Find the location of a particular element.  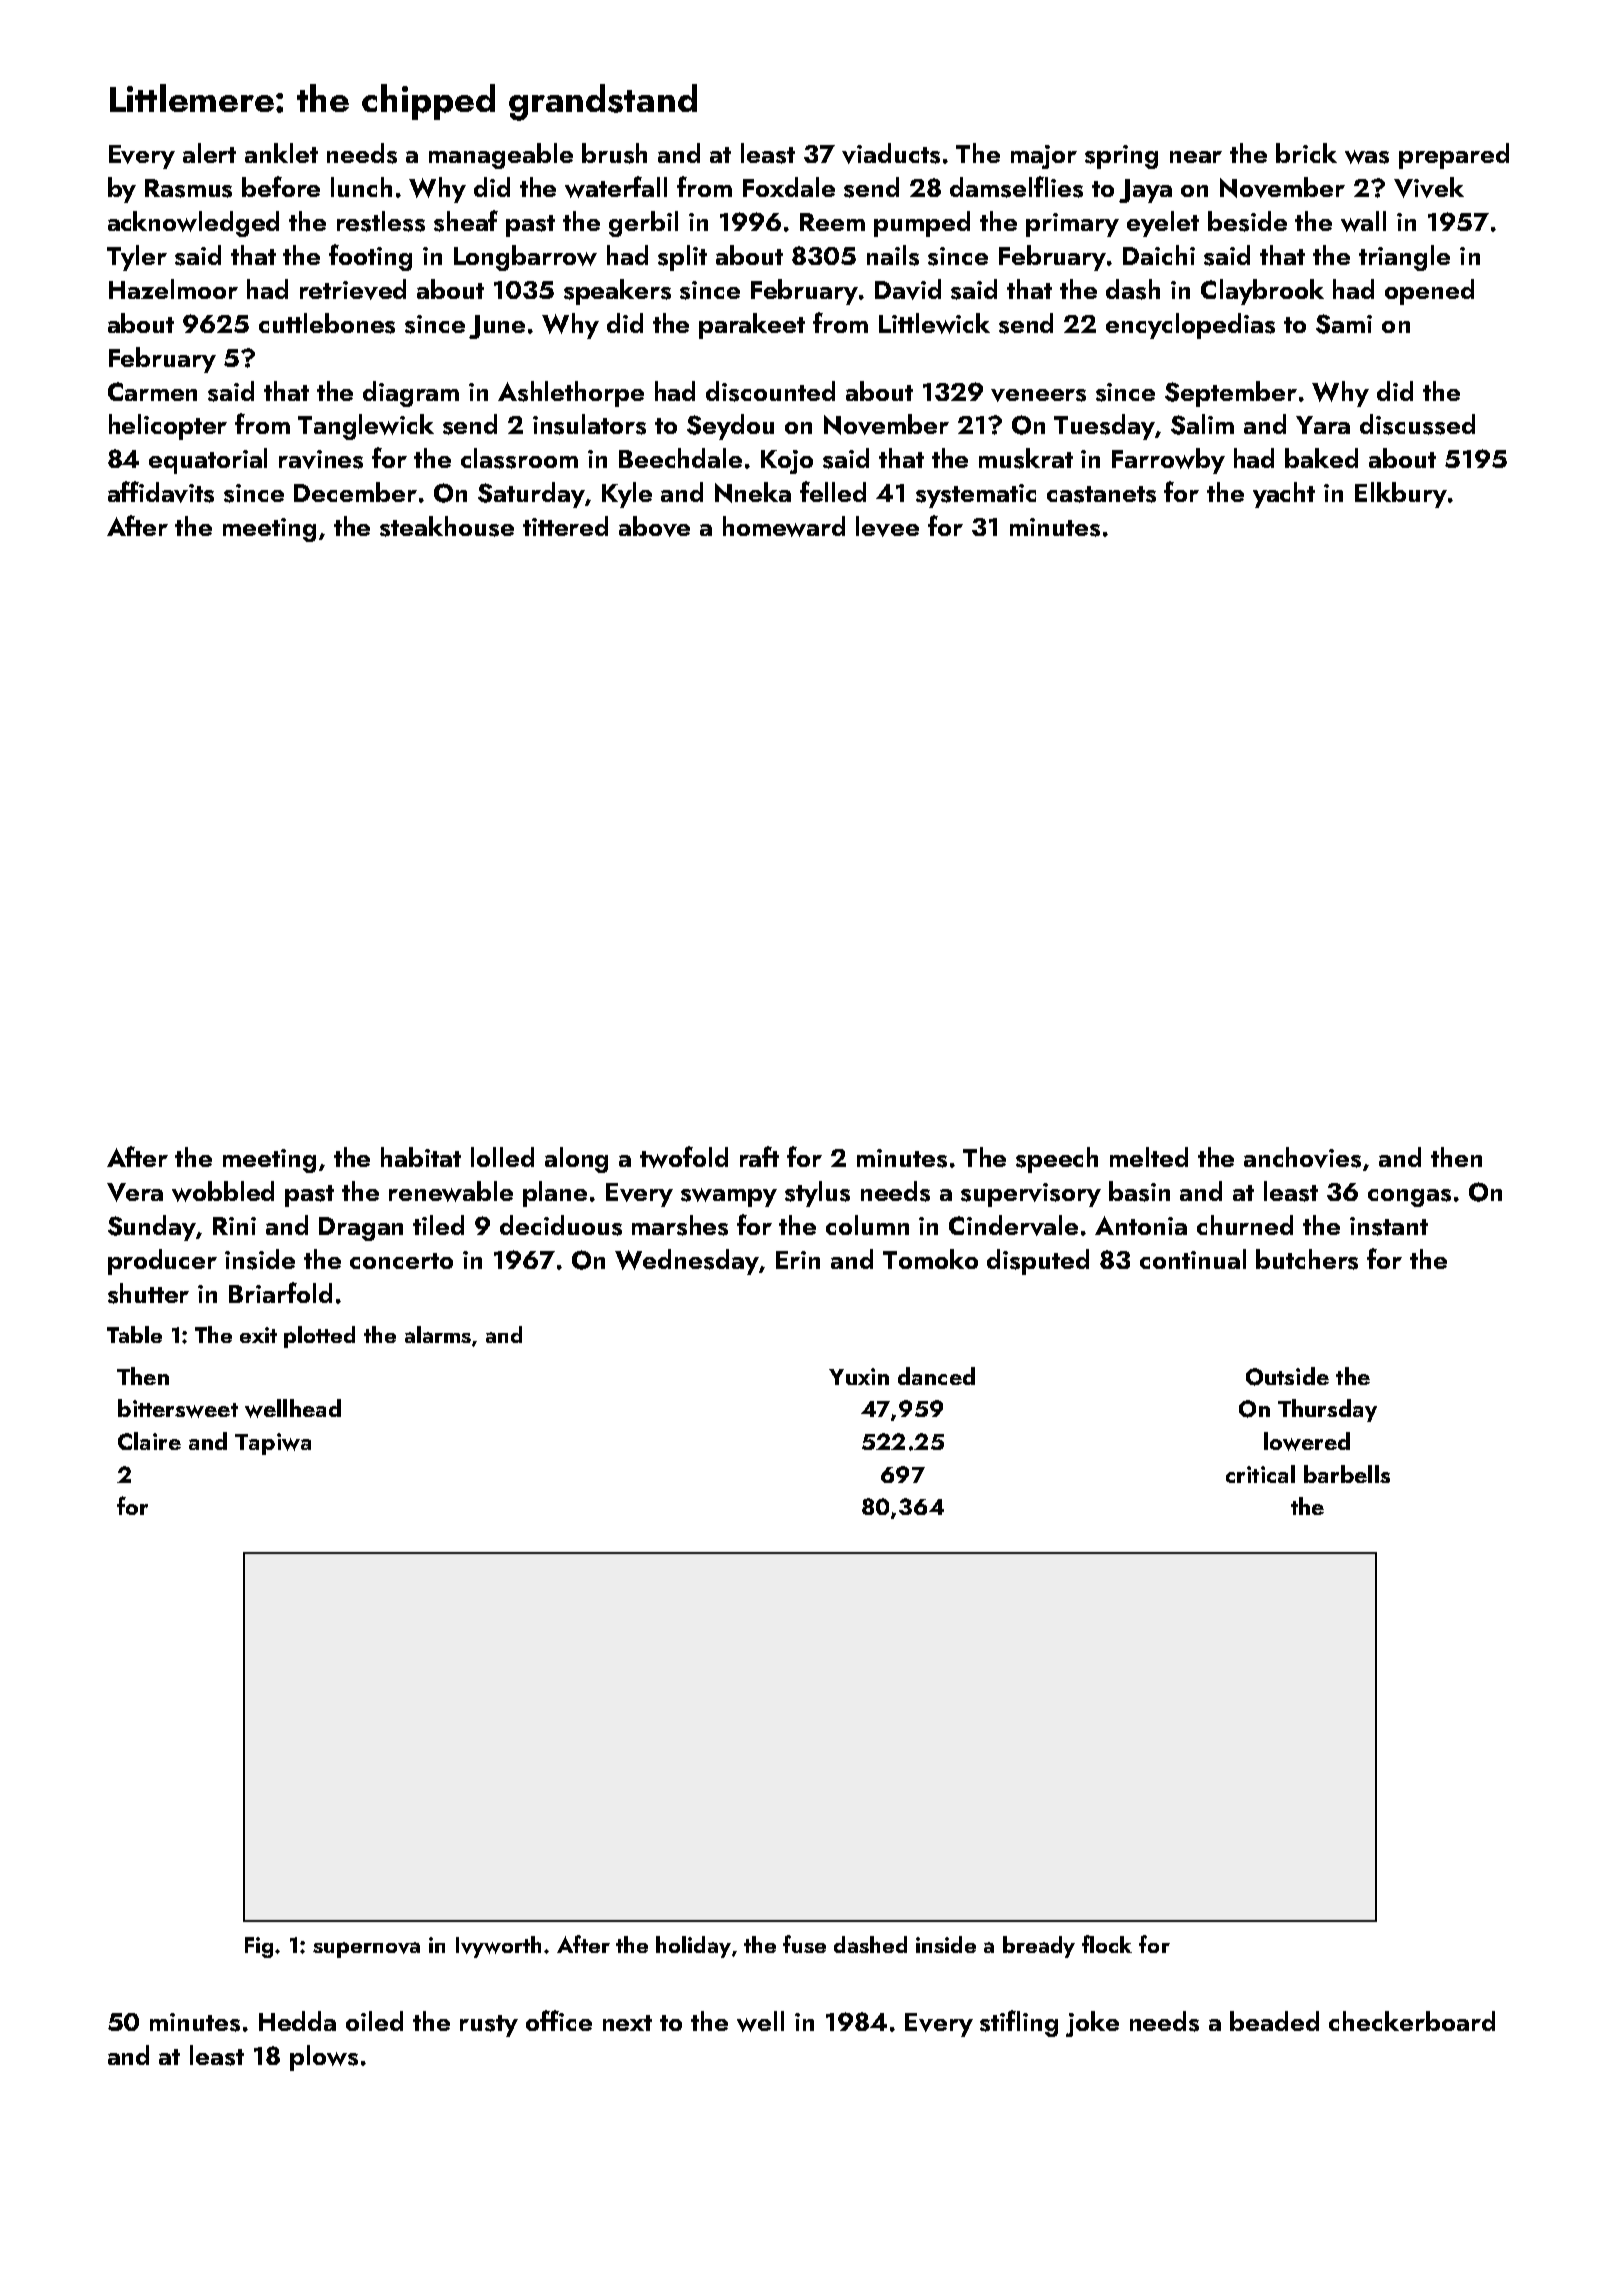

Vera is located at coordinates (135, 1192).
